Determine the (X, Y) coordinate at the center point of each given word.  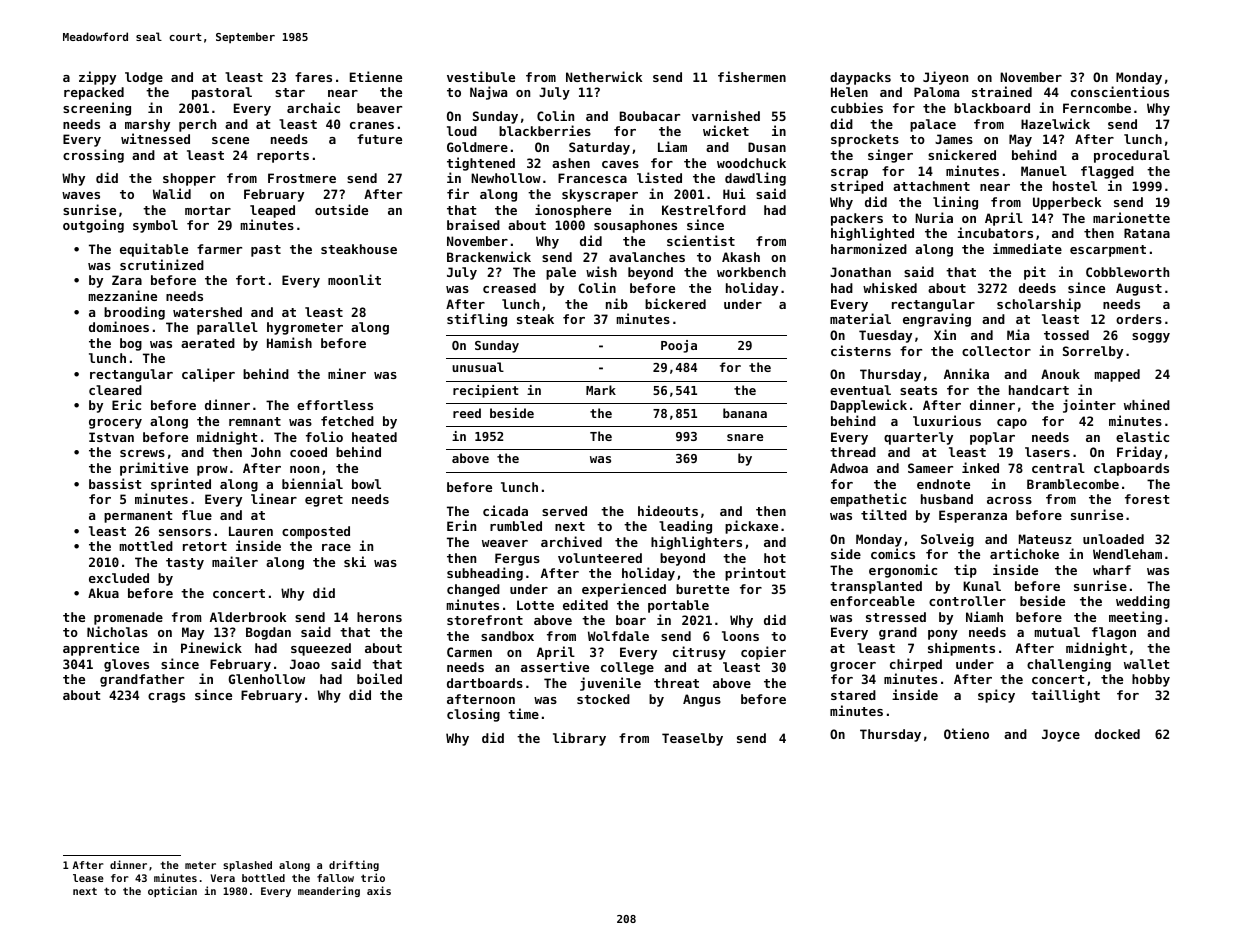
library (579, 739)
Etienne (376, 76)
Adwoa (849, 468)
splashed (247, 866)
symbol (155, 226)
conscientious (1120, 91)
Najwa (488, 93)
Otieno (966, 733)
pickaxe (751, 527)
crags (166, 698)
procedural (1132, 156)
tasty (185, 564)
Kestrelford (704, 210)
